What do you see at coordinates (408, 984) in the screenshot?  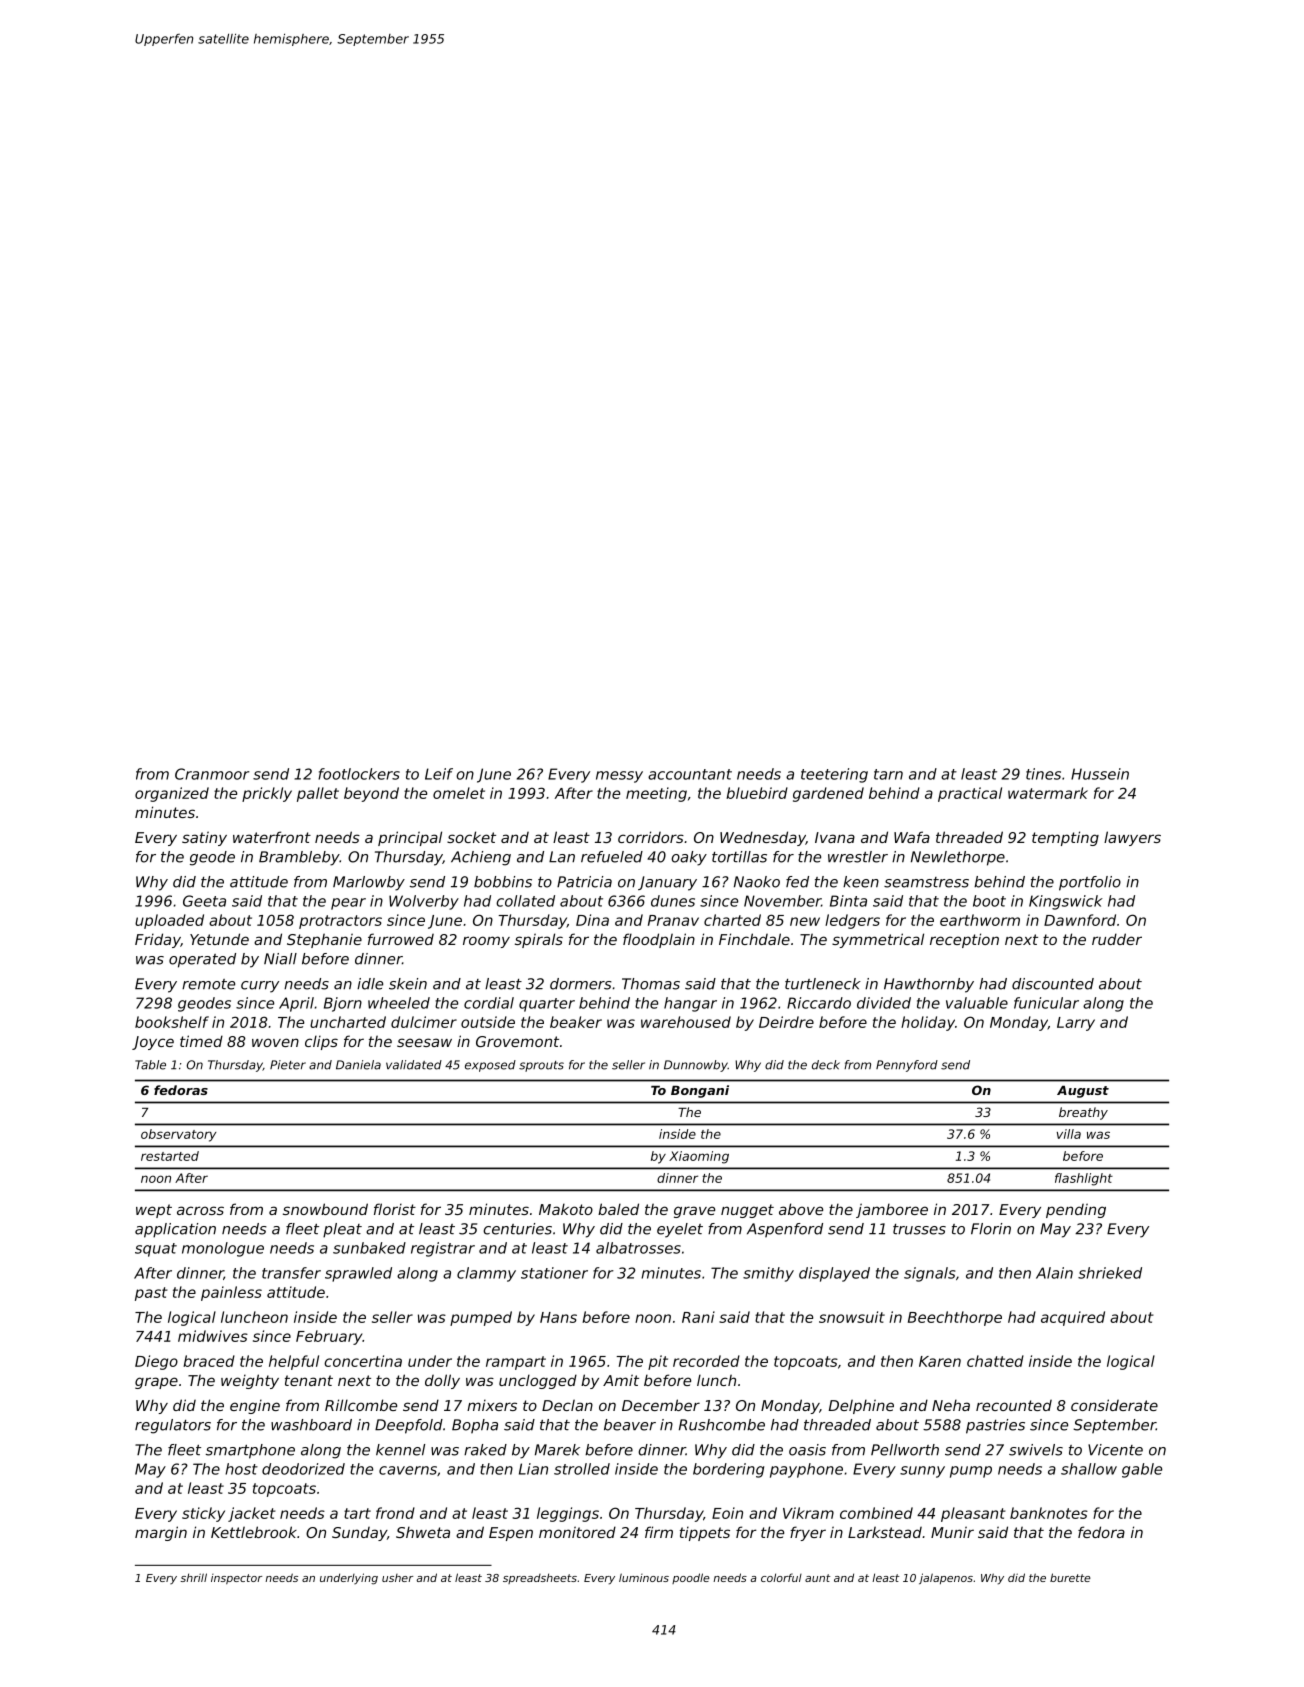 I see `skein` at bounding box center [408, 984].
